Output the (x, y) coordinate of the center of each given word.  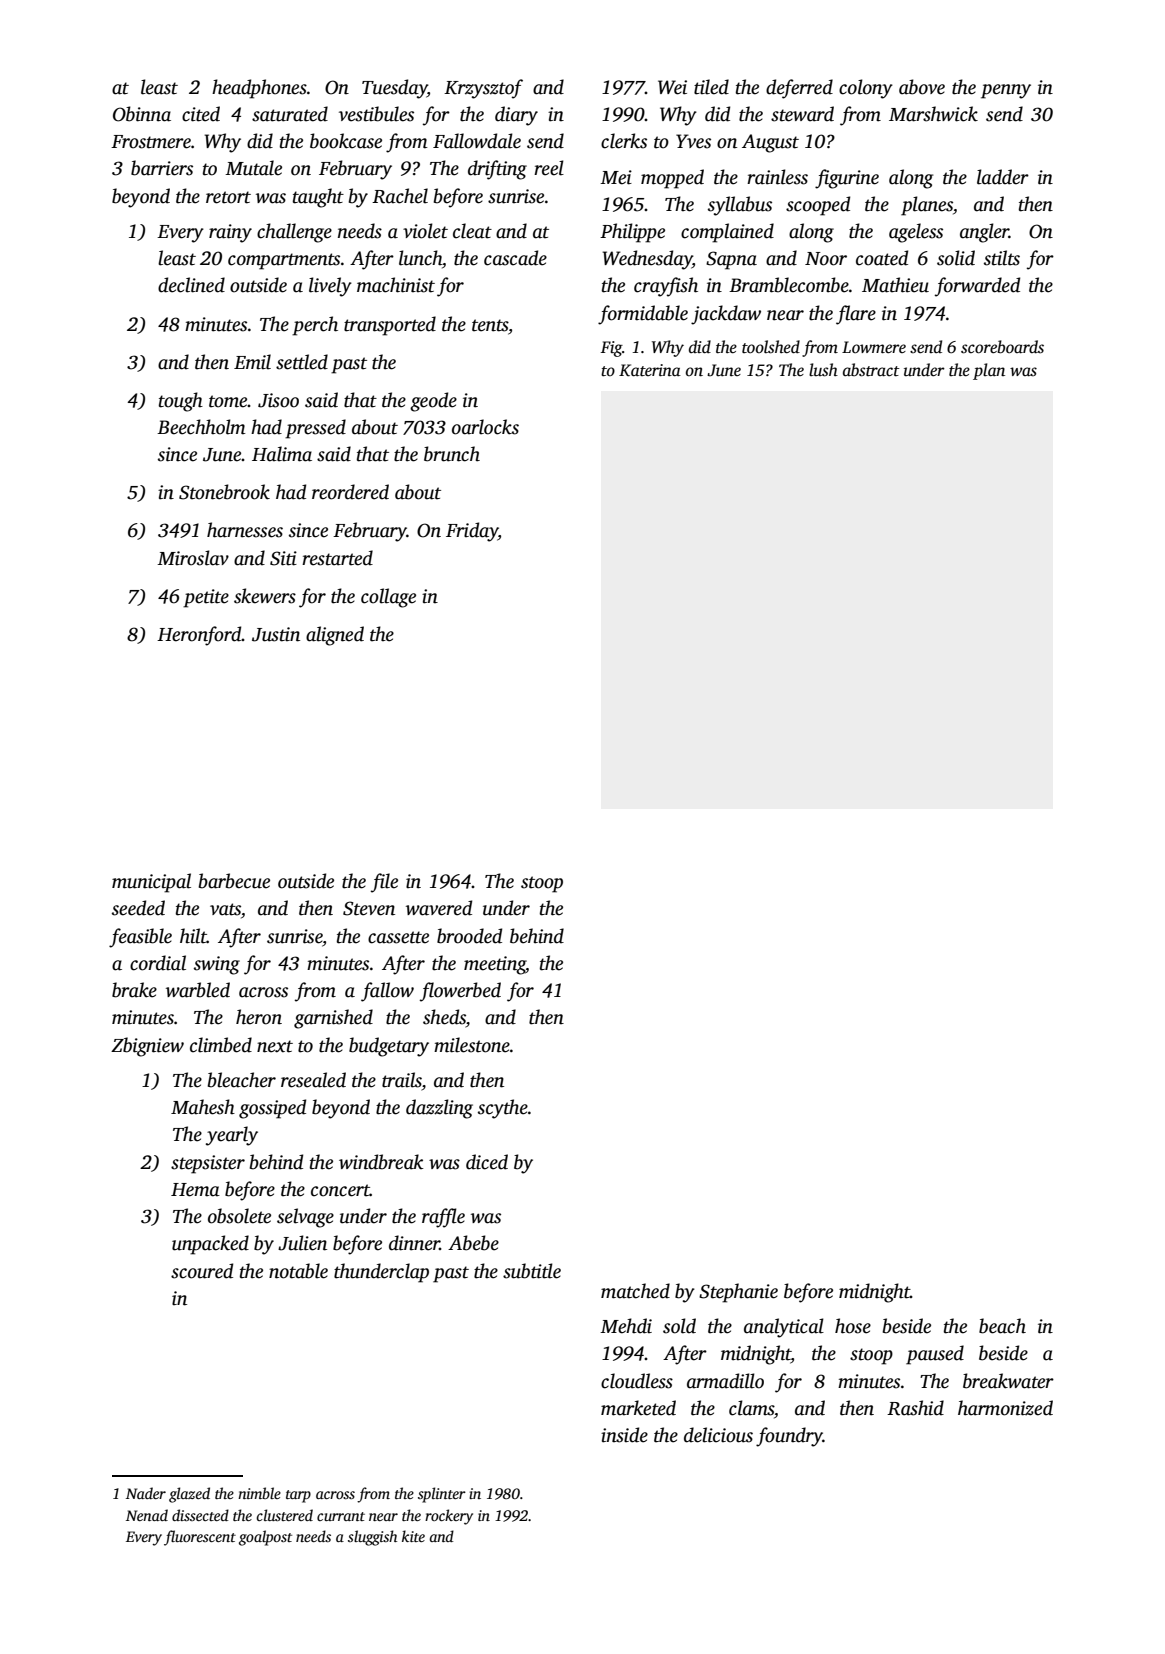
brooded (469, 936)
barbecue (234, 881)
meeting (495, 965)
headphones (259, 89)
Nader (146, 1493)
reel (549, 168)
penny (1006, 91)
